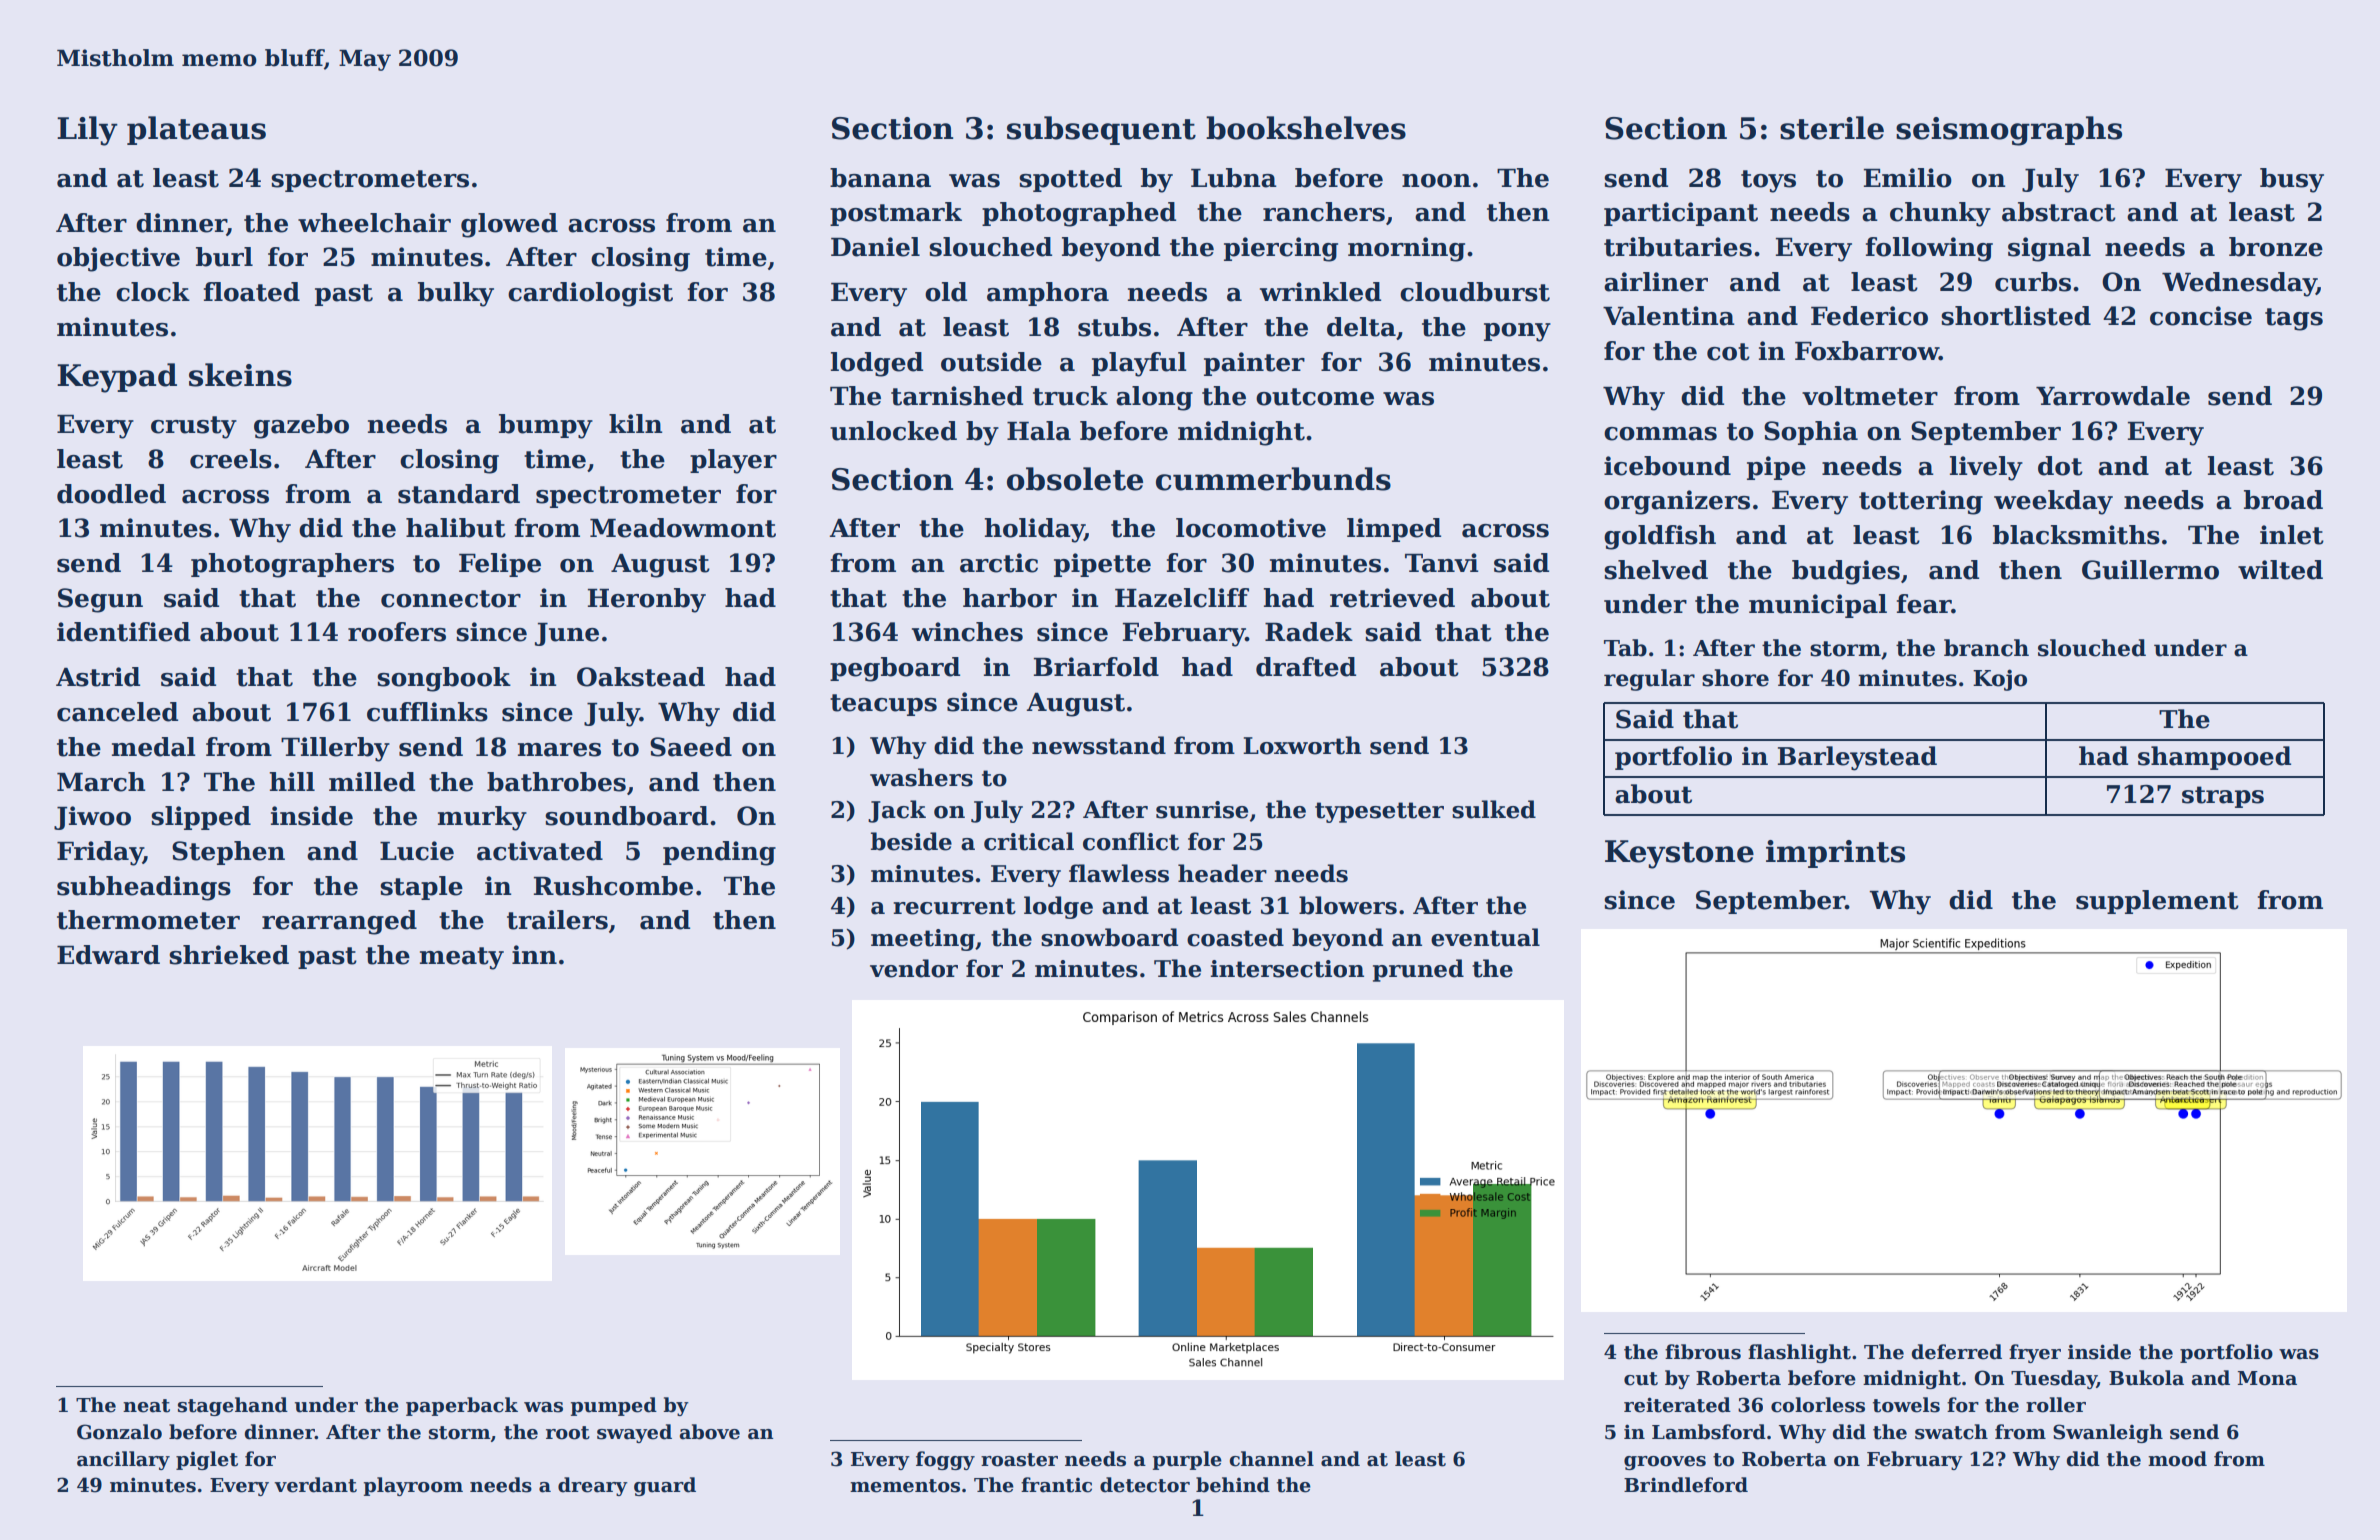 This screenshot has width=2380, height=1540. What do you see at coordinates (1233, 1485) in the screenshot?
I see `behind` at bounding box center [1233, 1485].
